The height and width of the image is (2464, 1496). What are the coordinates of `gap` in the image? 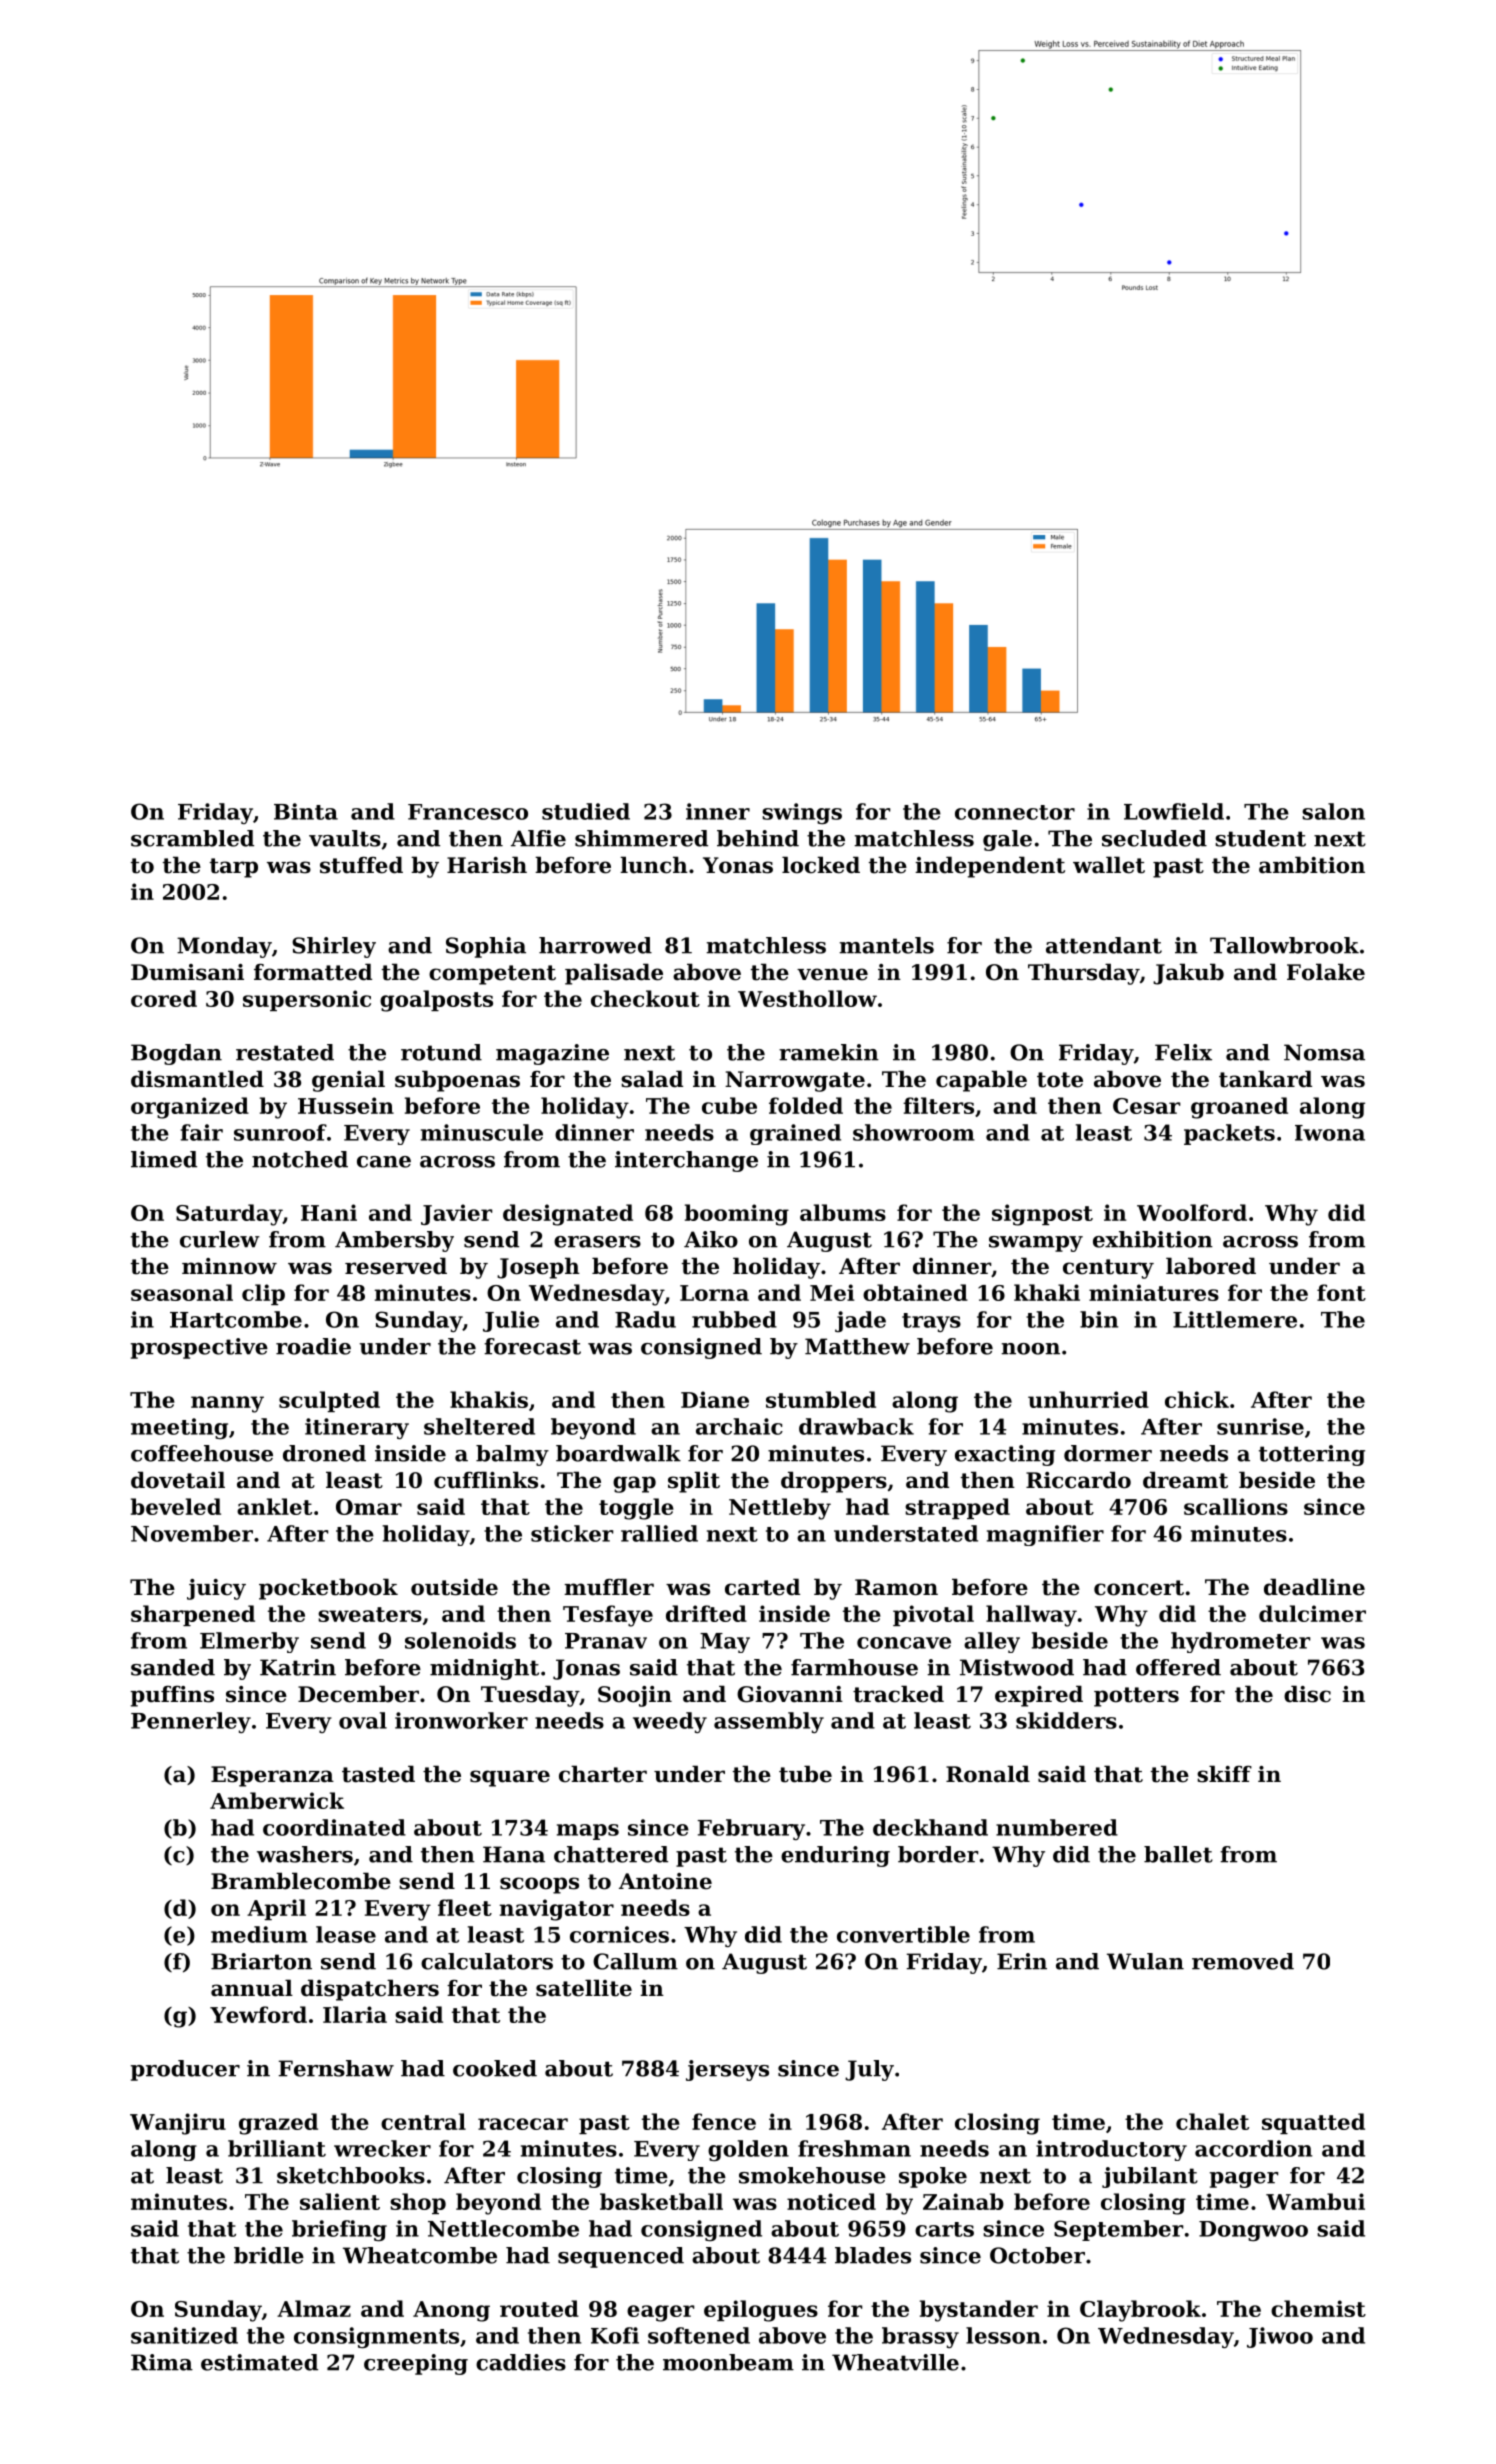 It's located at (634, 1484).
